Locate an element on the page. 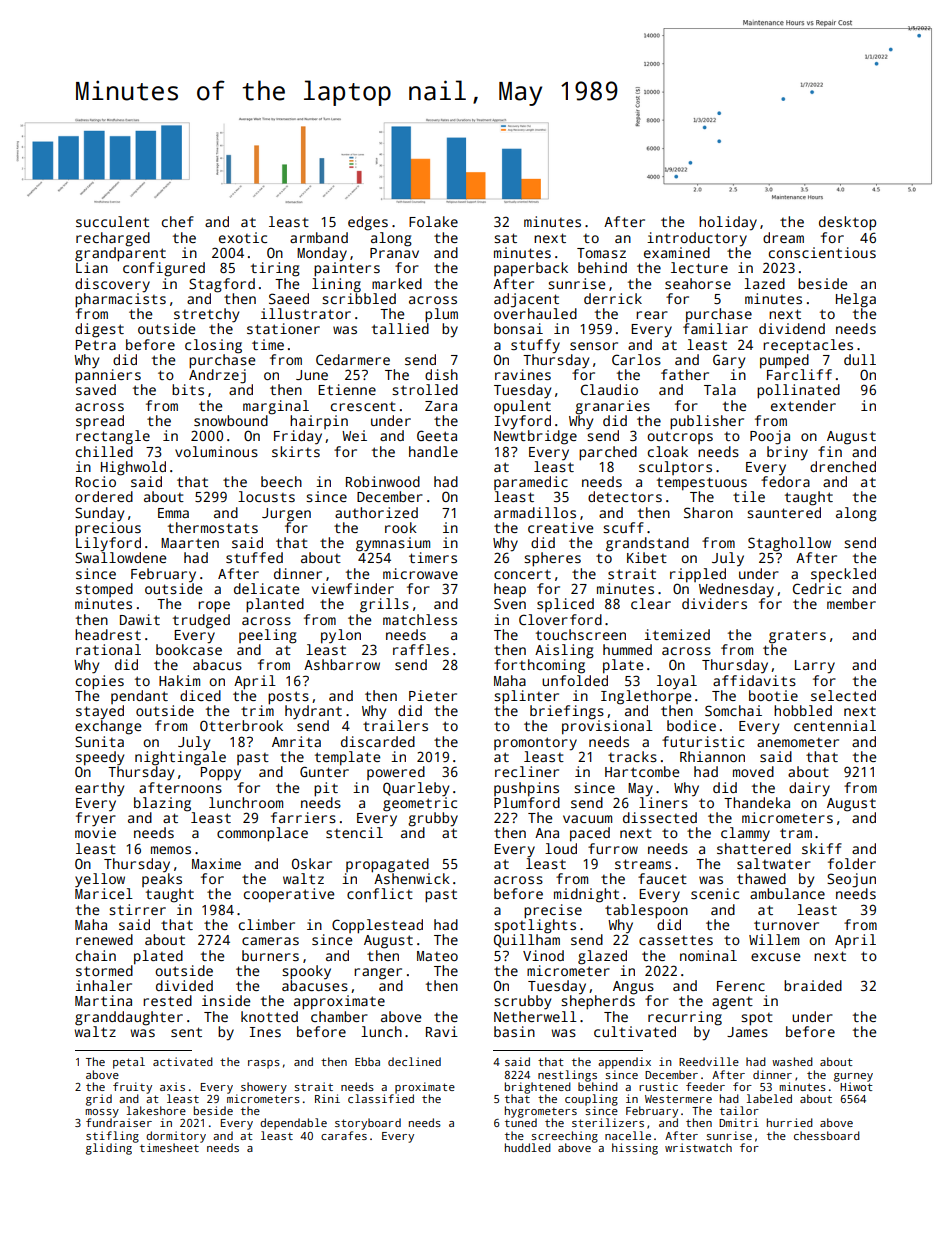  scrubby is located at coordinates (522, 1002).
